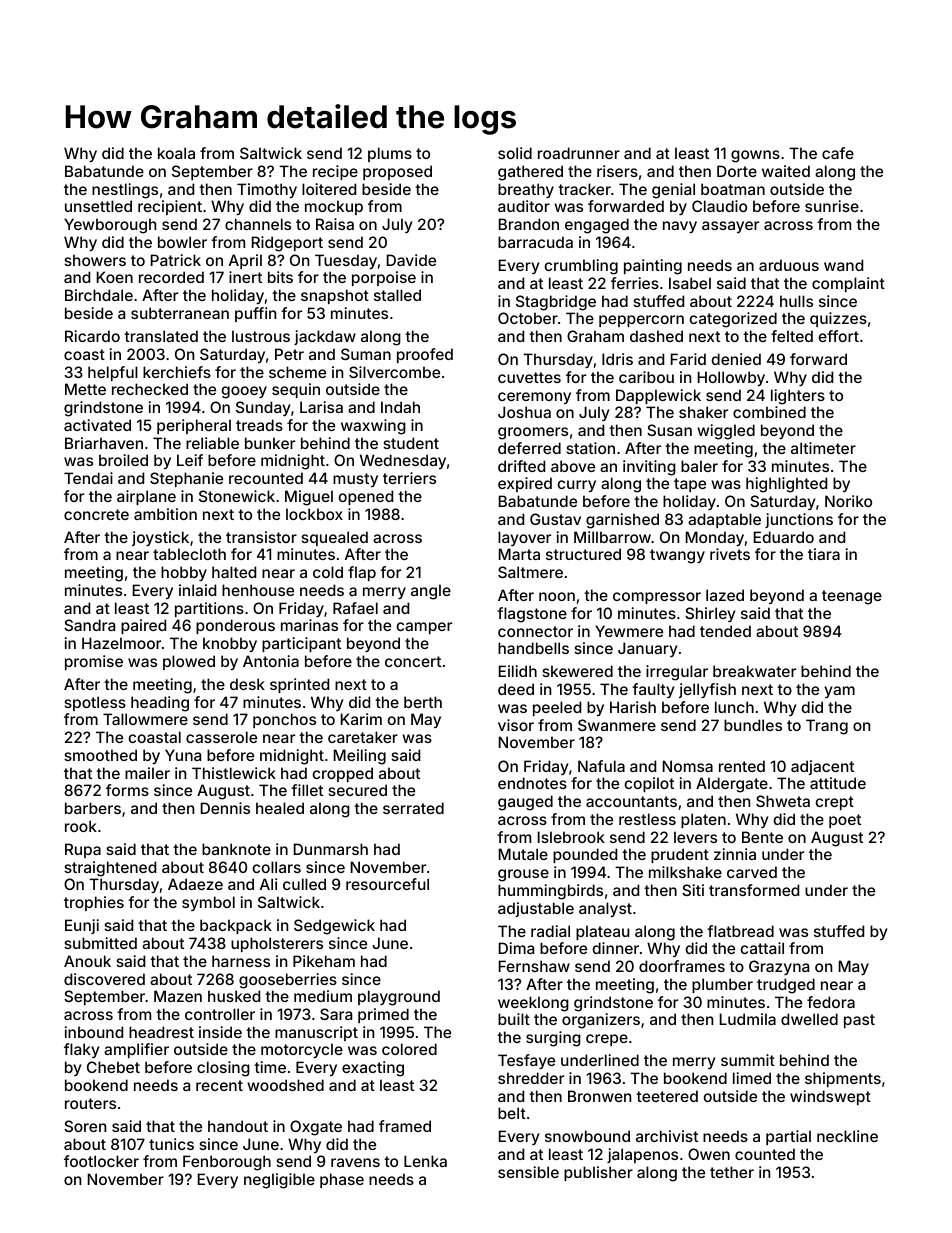 The image size is (952, 1233). Describe the element at coordinates (221, 737) in the screenshot. I see `casserole` at that location.
